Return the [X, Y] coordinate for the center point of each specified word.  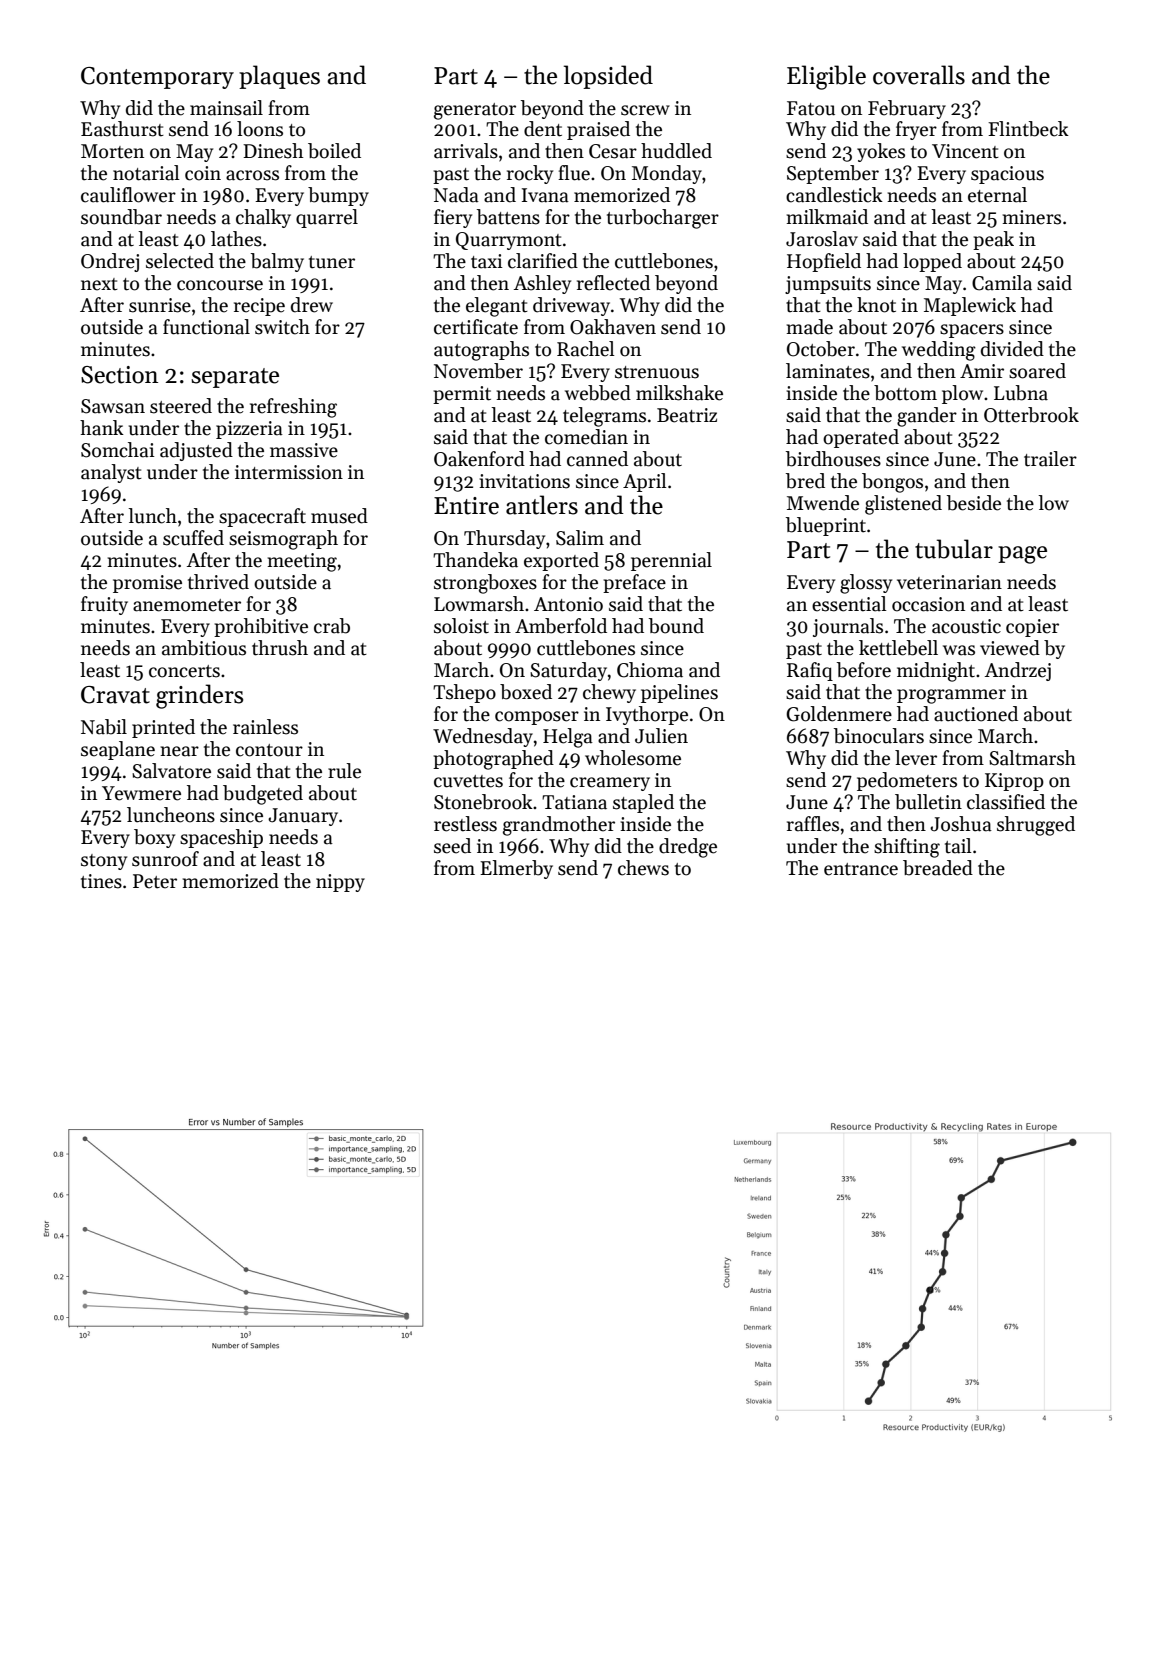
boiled [334, 151]
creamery [610, 784]
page [1022, 555]
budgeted [263, 795]
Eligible [826, 77]
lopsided [608, 77]
